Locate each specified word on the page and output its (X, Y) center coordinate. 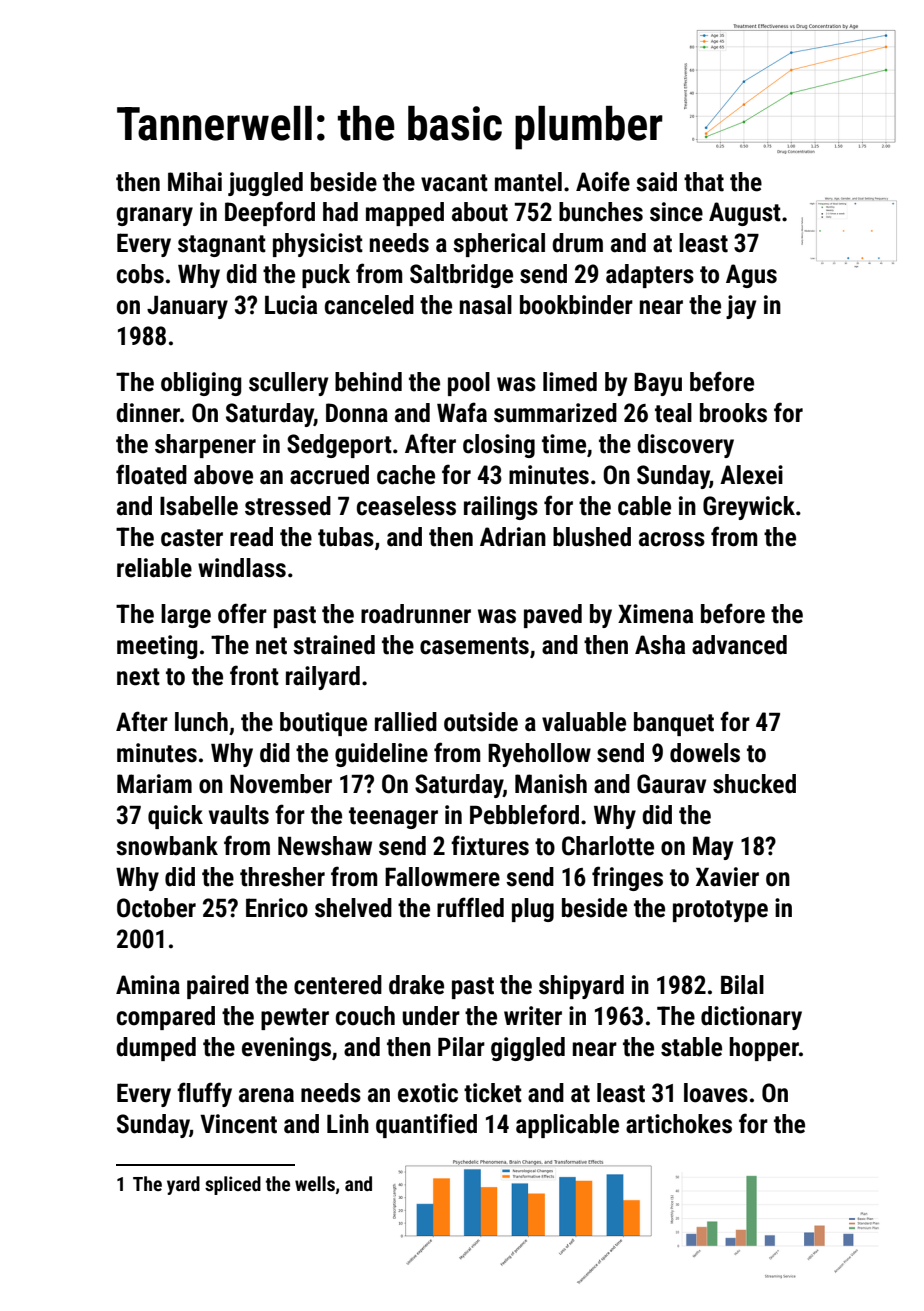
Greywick (749, 508)
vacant (454, 183)
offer (242, 613)
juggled (265, 184)
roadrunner (416, 614)
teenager (393, 818)
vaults (239, 815)
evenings (286, 1049)
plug (533, 910)
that (704, 182)
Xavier (727, 877)
